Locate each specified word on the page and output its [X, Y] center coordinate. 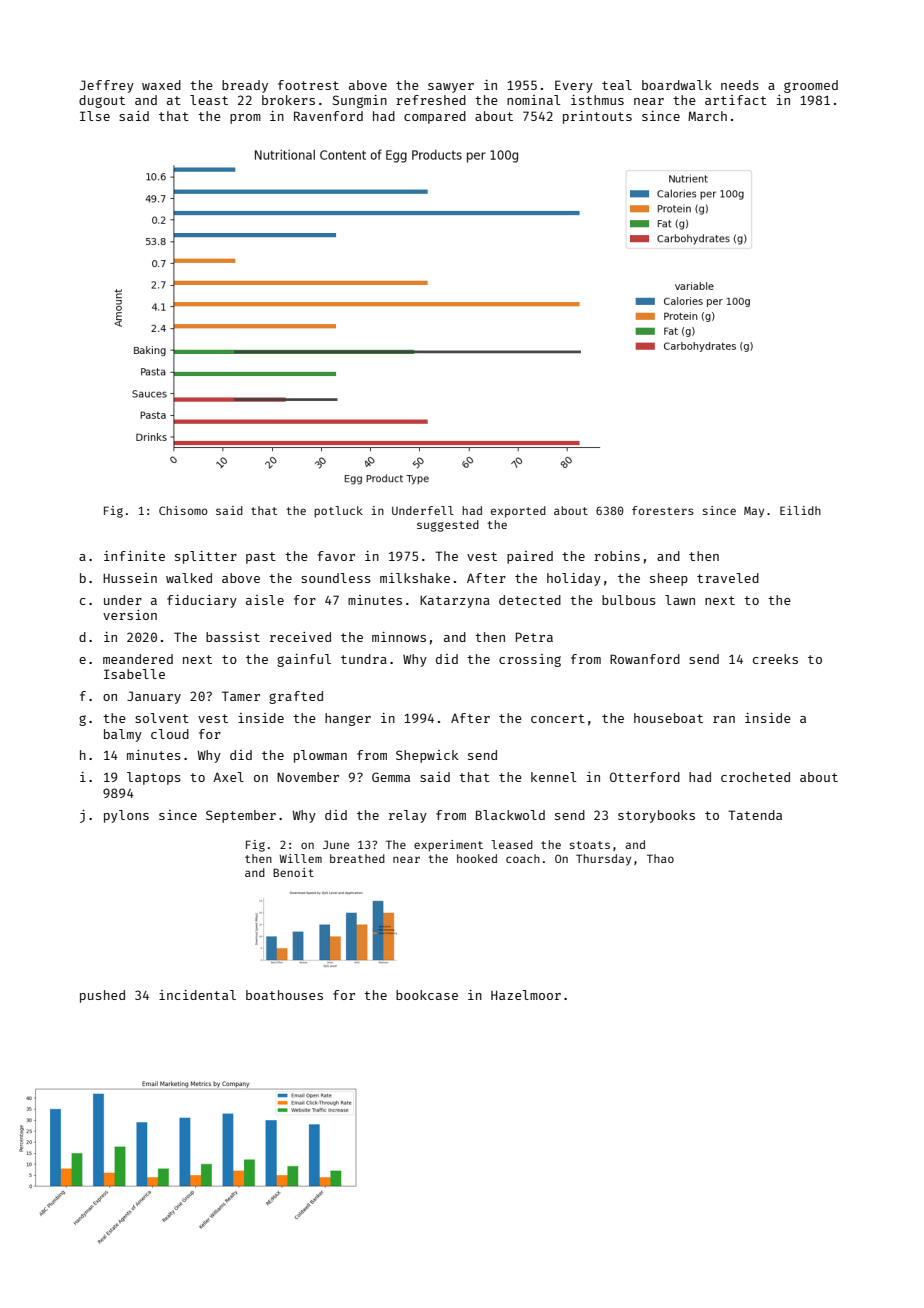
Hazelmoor [526, 995]
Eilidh [800, 510]
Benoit [293, 872]
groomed [811, 86]
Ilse [95, 116]
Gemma [391, 777]
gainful [304, 660]
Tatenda [755, 815]
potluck [338, 512]
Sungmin [360, 101]
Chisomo [183, 510]
